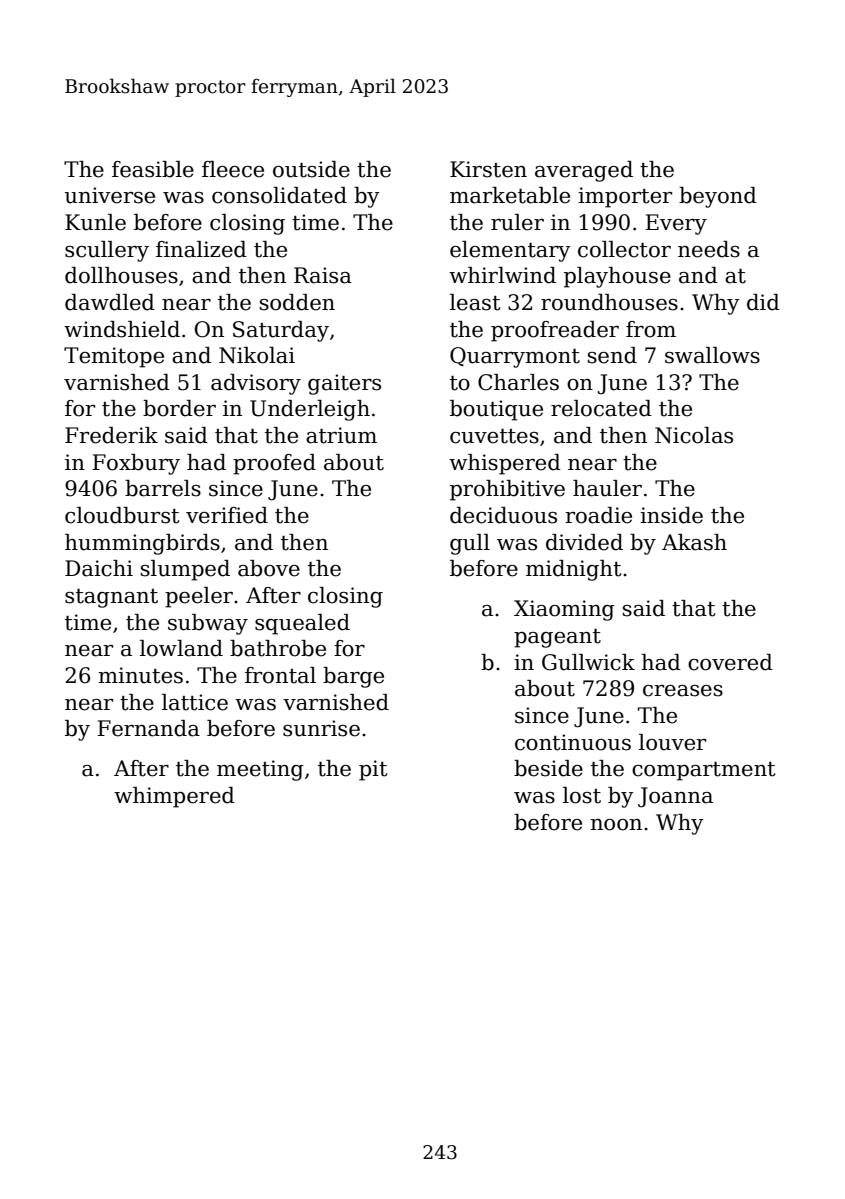 Image resolution: width=845 pixels, height=1199 pixels. Describe the element at coordinates (302, 624) in the screenshot. I see `squealed` at that location.
